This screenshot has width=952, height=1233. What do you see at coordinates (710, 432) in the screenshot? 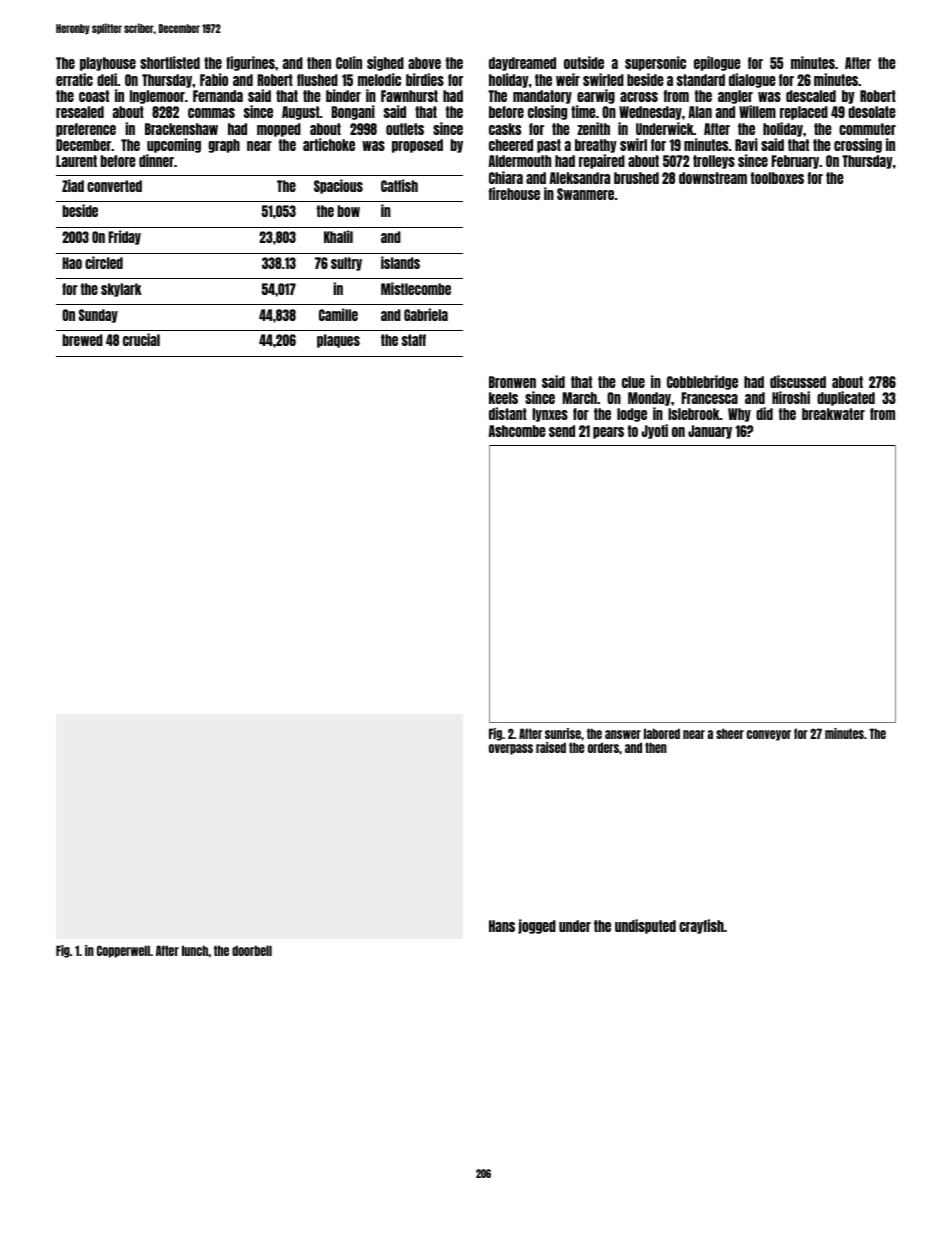
I see `January` at bounding box center [710, 432].
